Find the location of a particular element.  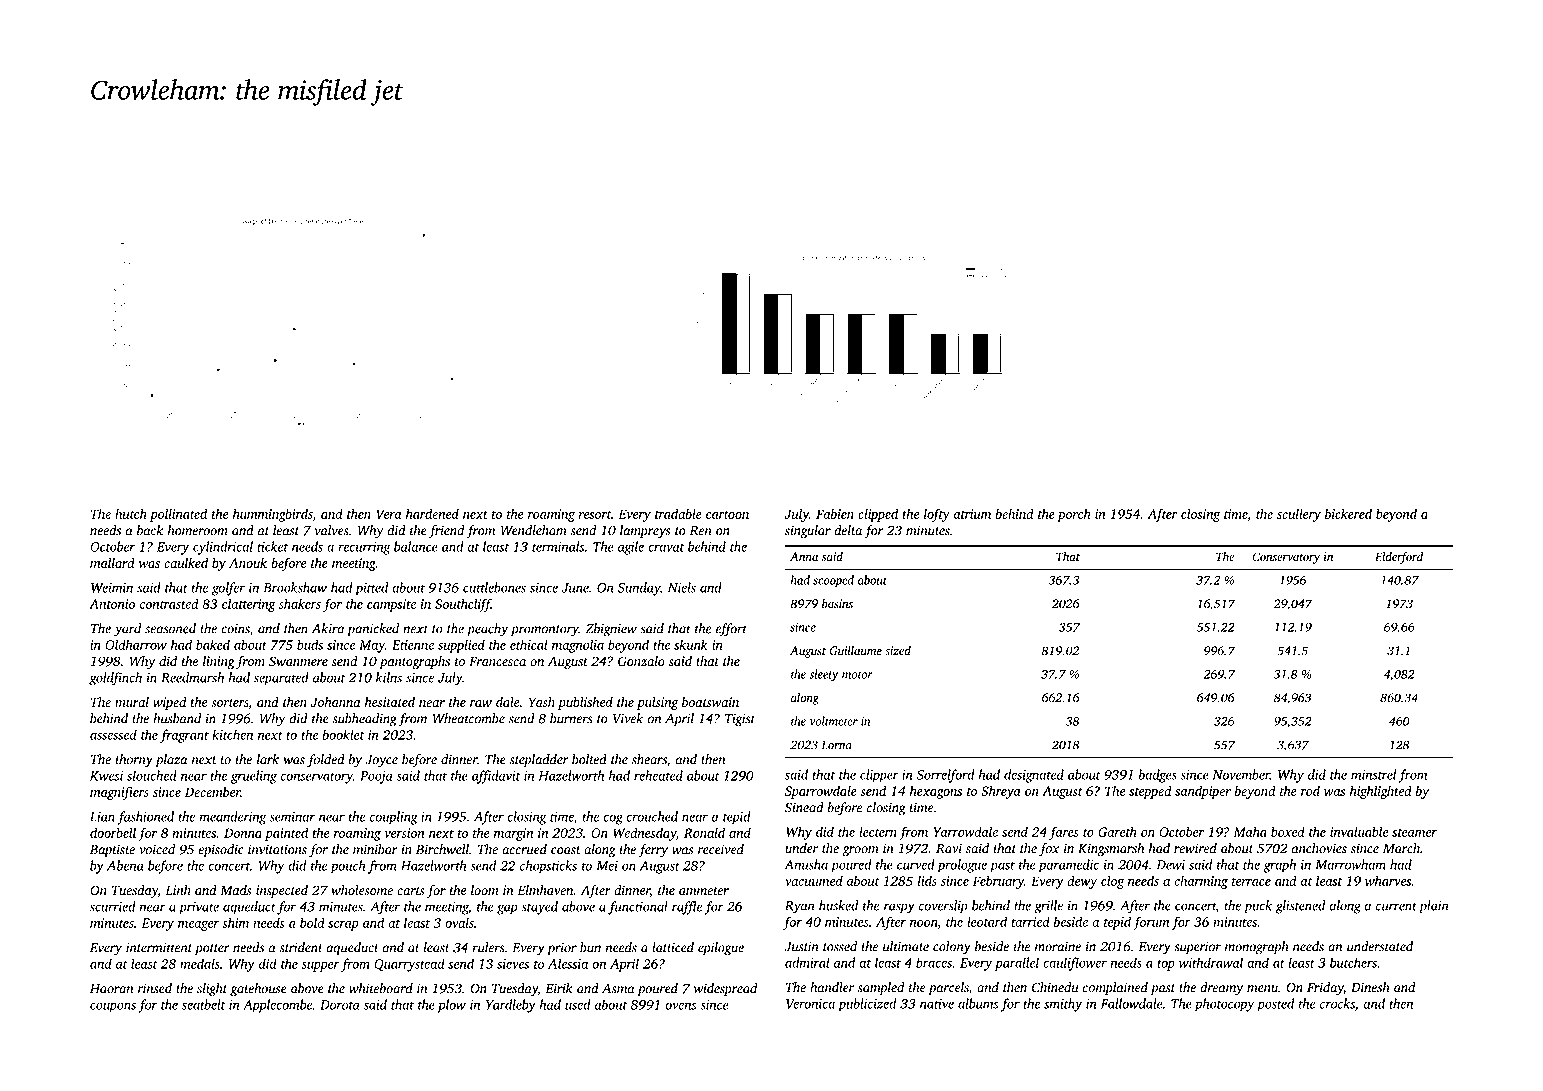

designated is located at coordinates (1034, 776).
